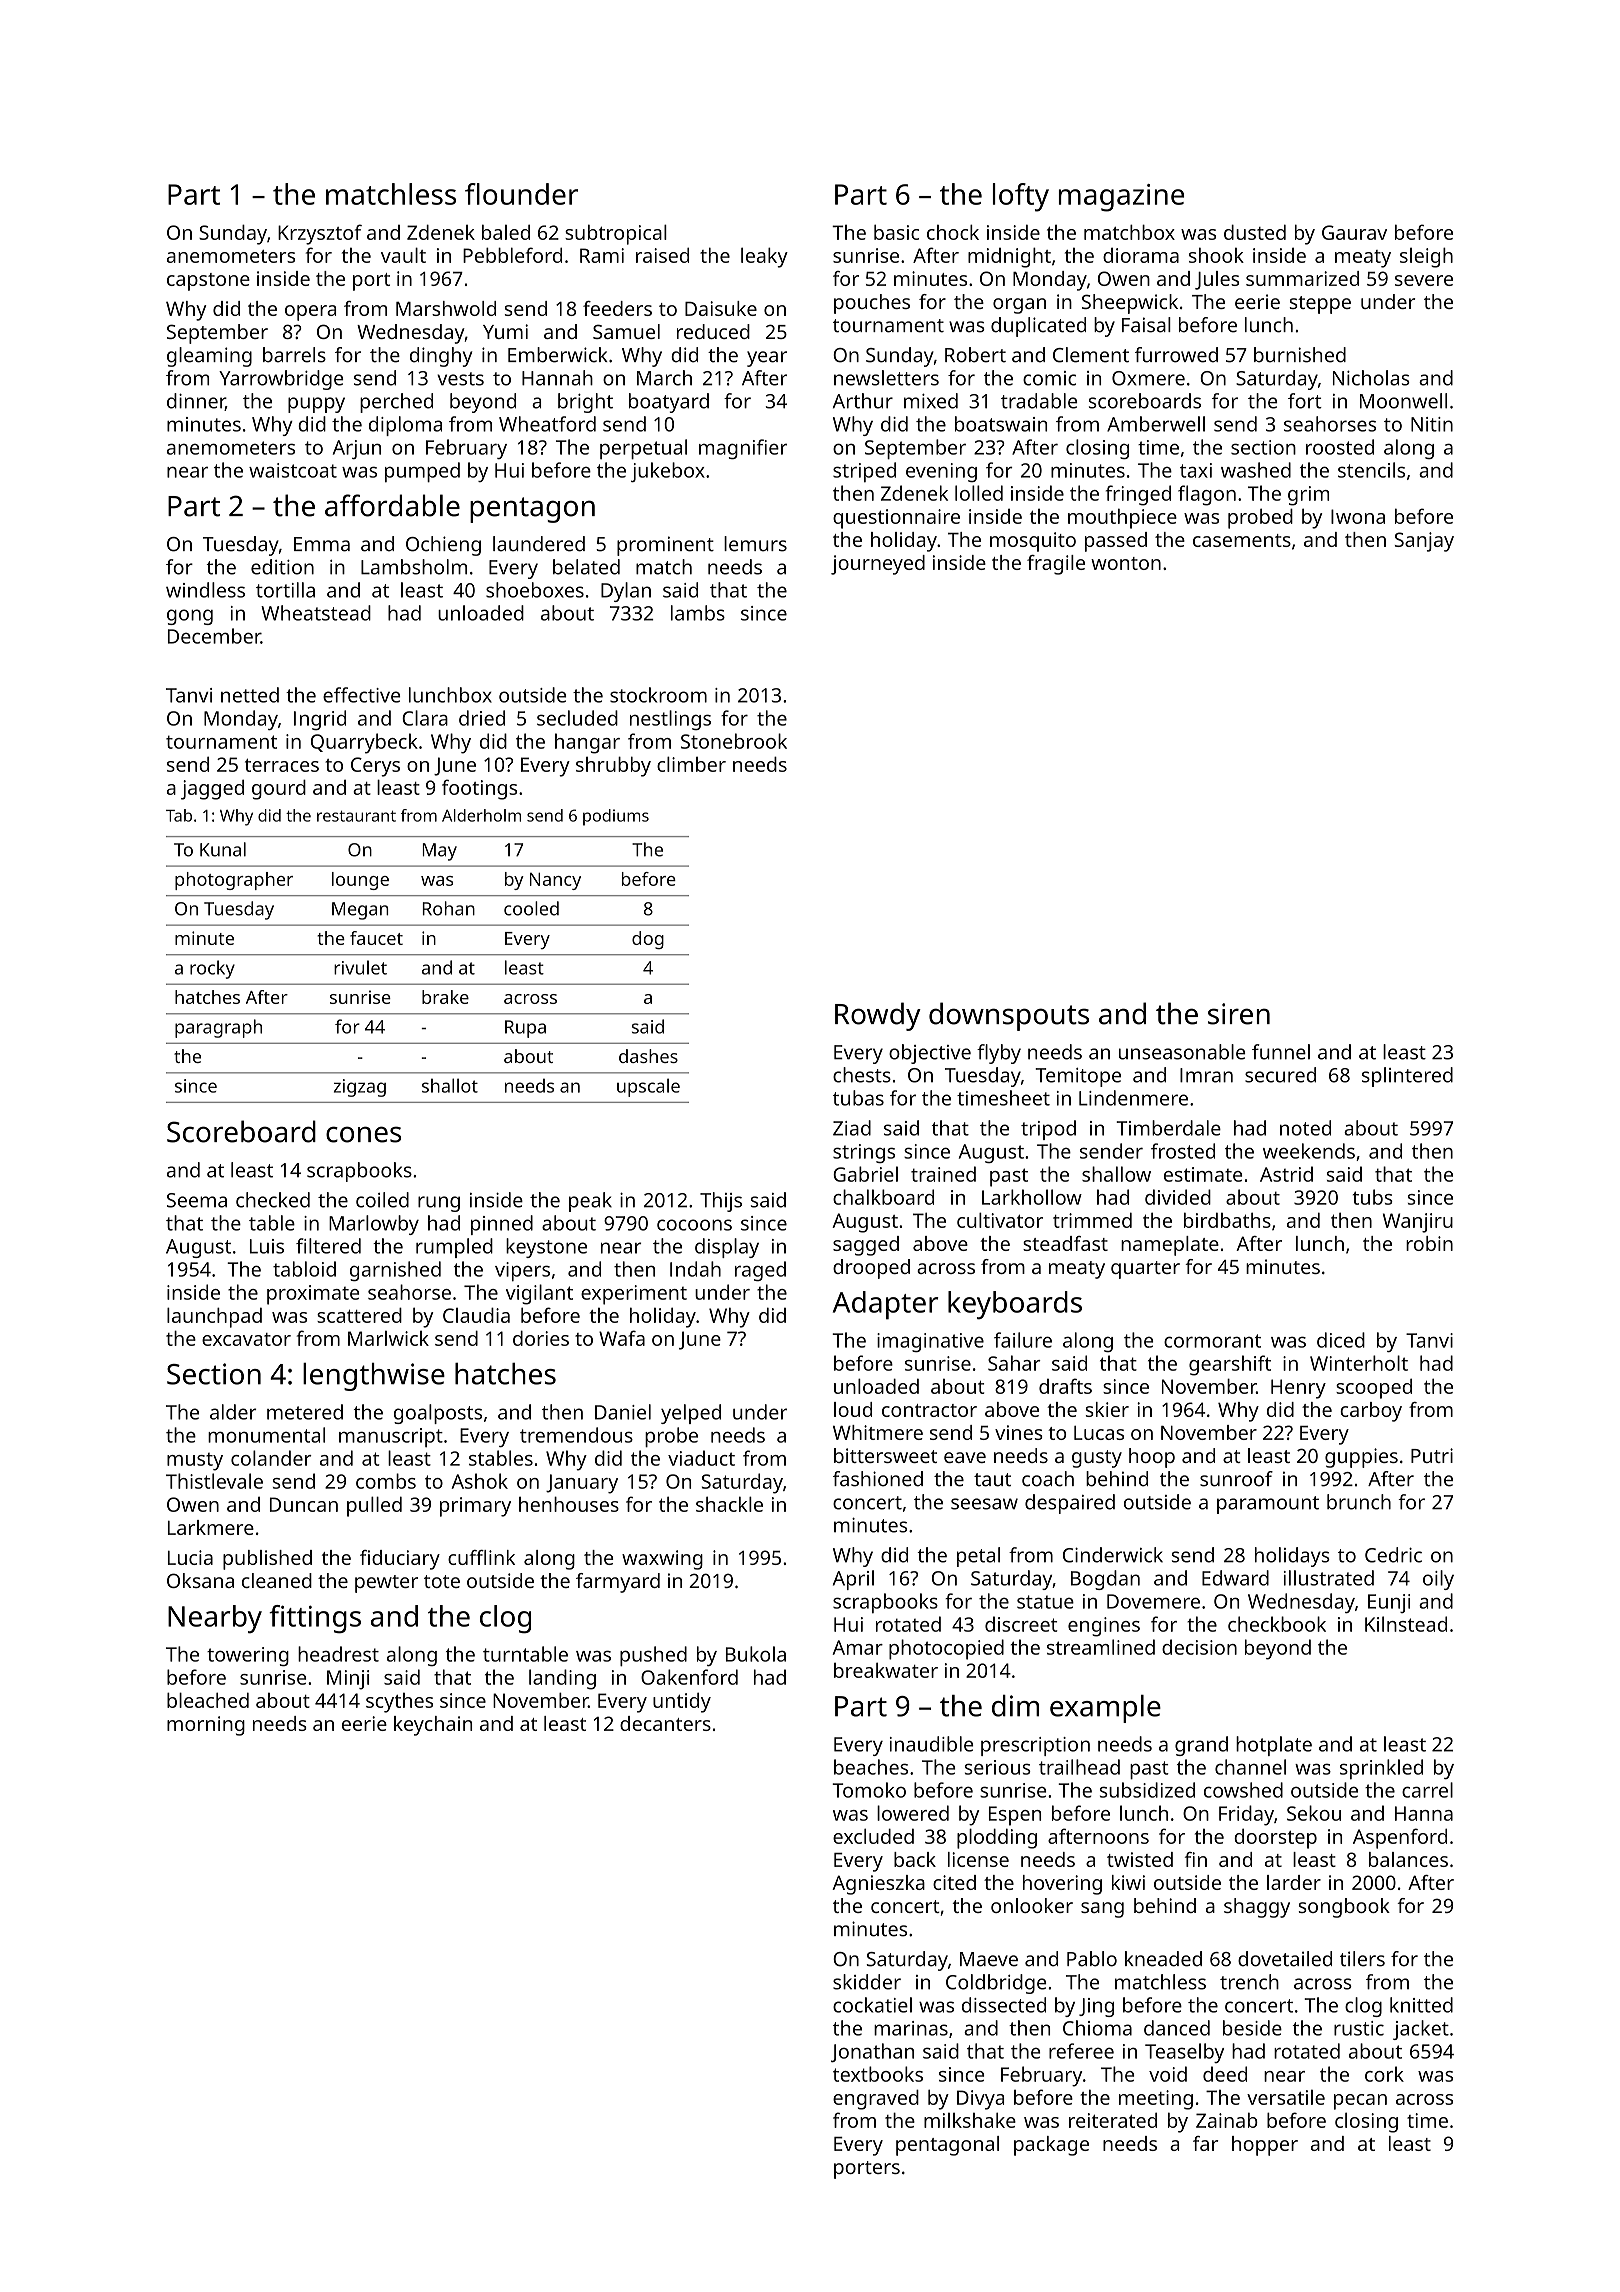 This page has height=2292, width=1620. What do you see at coordinates (691, 1414) in the page?
I see `yelped` at bounding box center [691, 1414].
